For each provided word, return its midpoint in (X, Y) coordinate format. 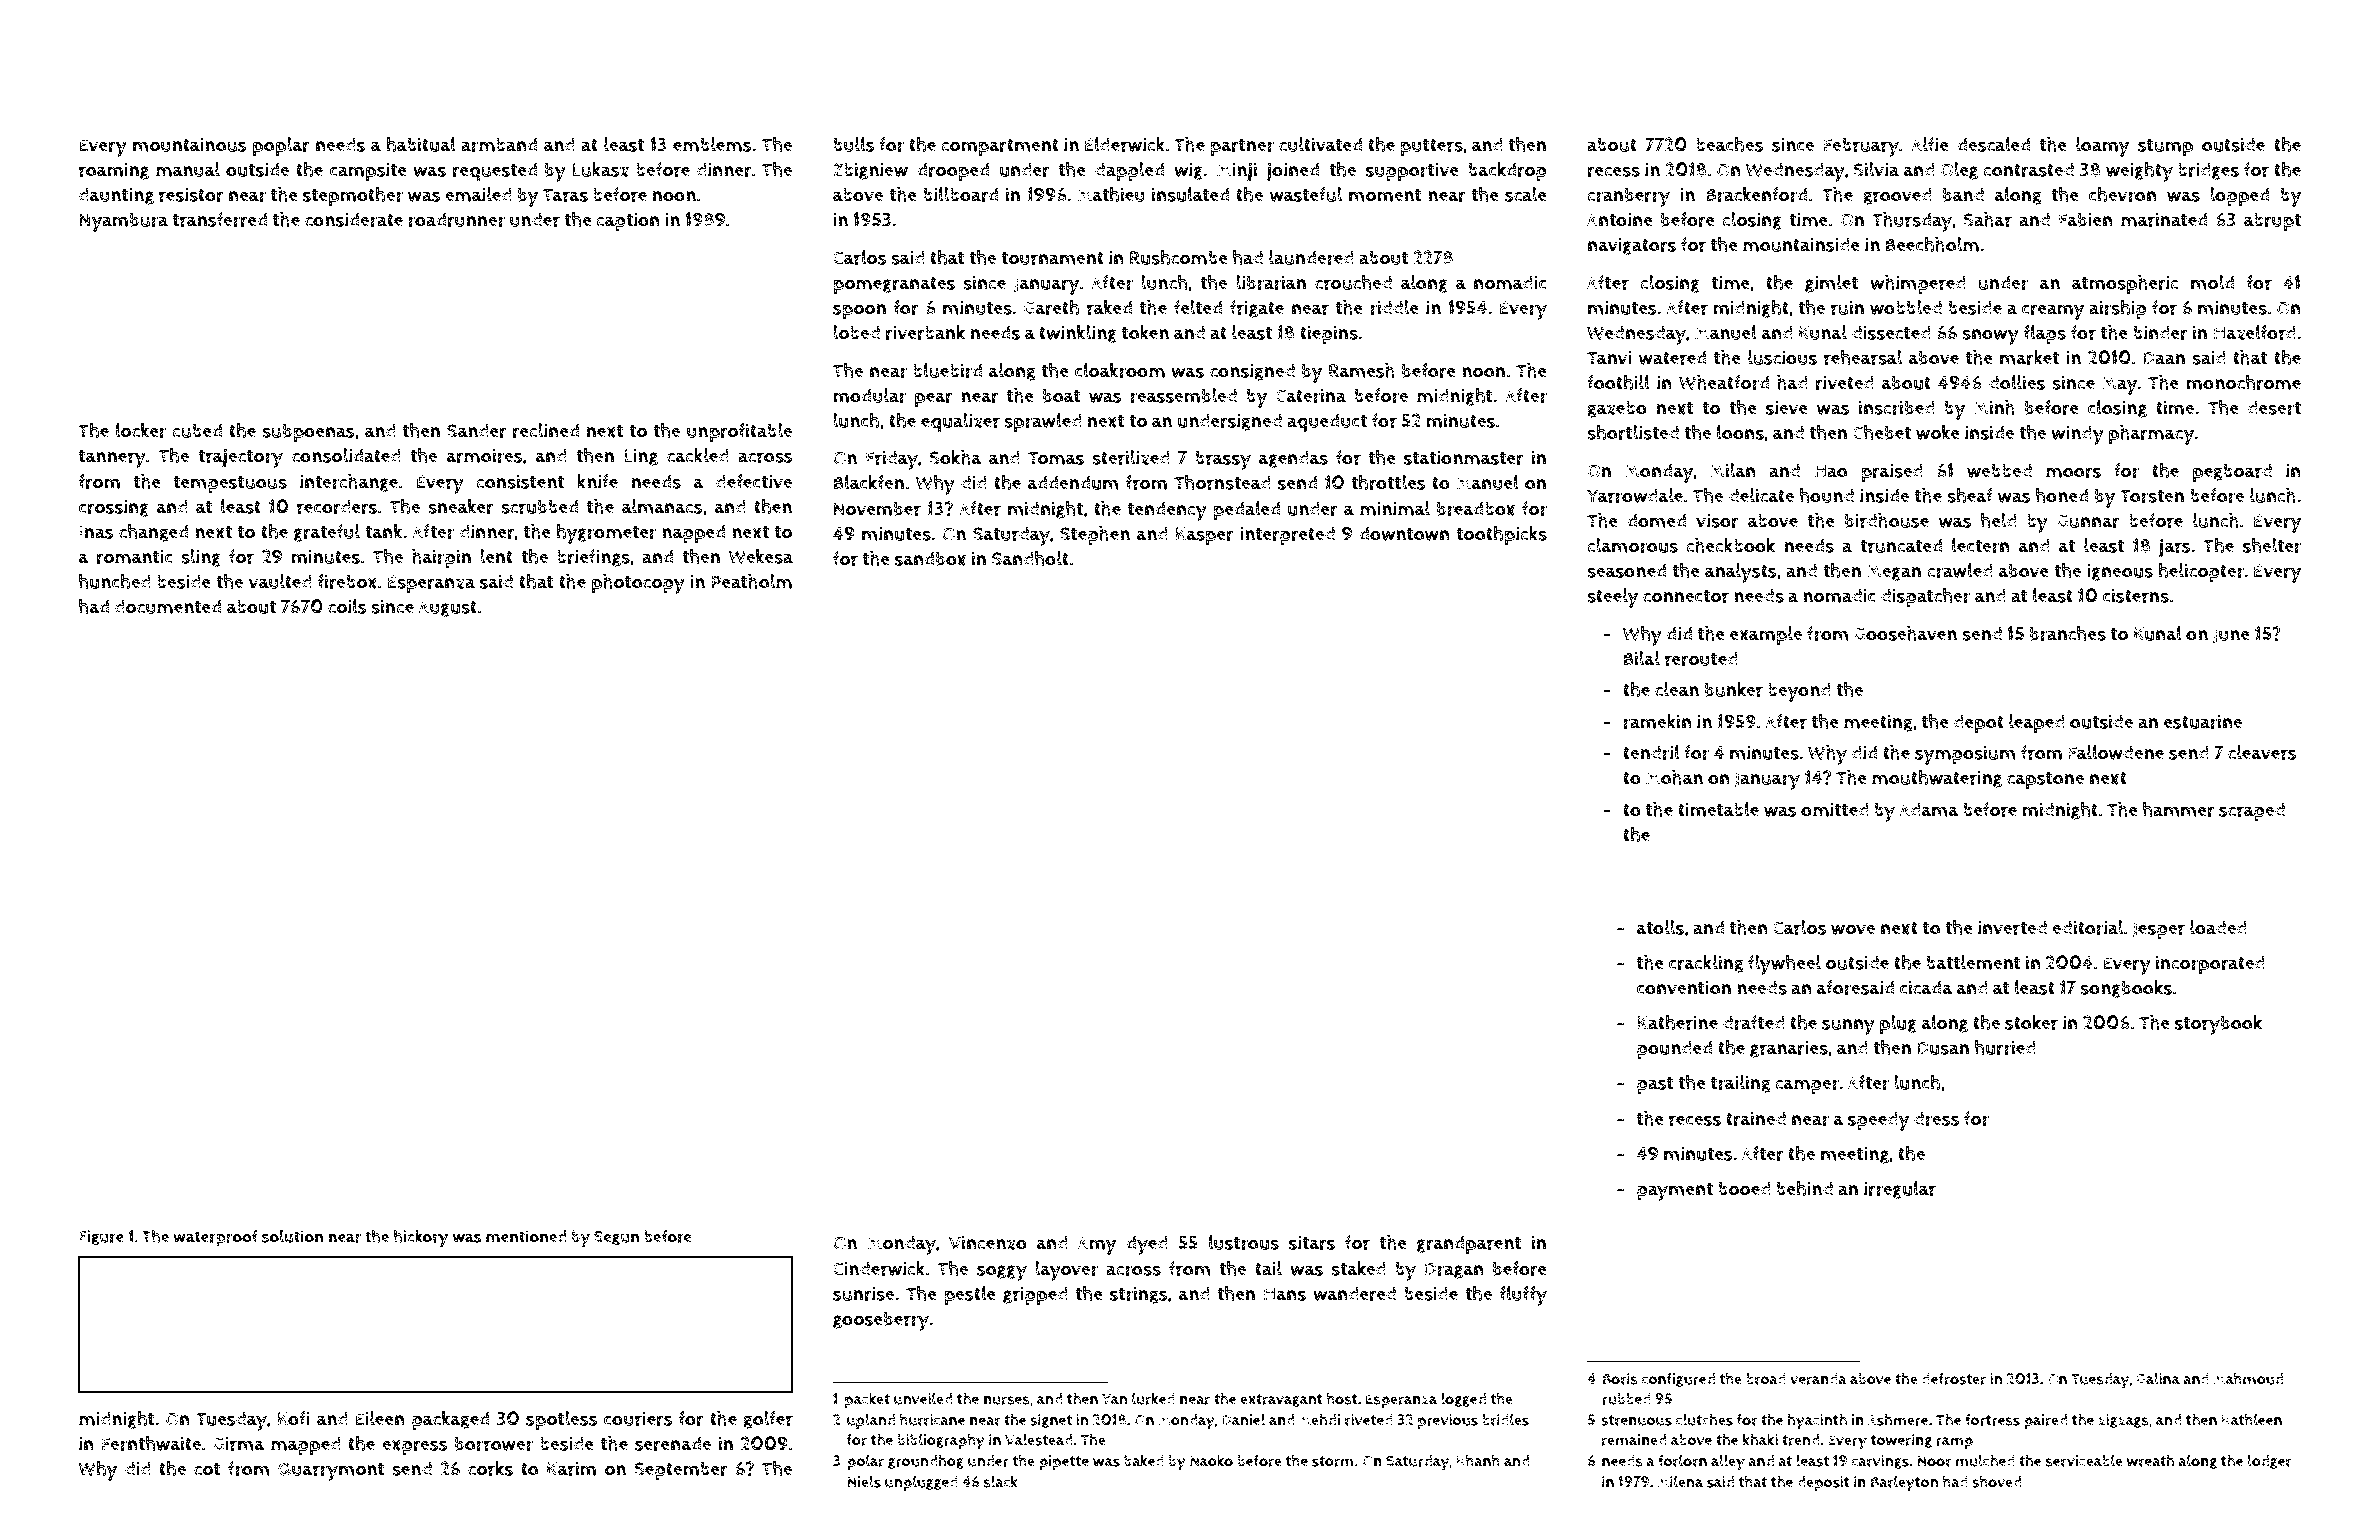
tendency (1167, 511)
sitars (1312, 1242)
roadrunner (456, 219)
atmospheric (2125, 284)
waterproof (215, 1238)
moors (2073, 472)
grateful (327, 533)
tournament (1052, 258)
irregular (1900, 1190)
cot (207, 1469)
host (1342, 1398)
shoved (1996, 1481)
